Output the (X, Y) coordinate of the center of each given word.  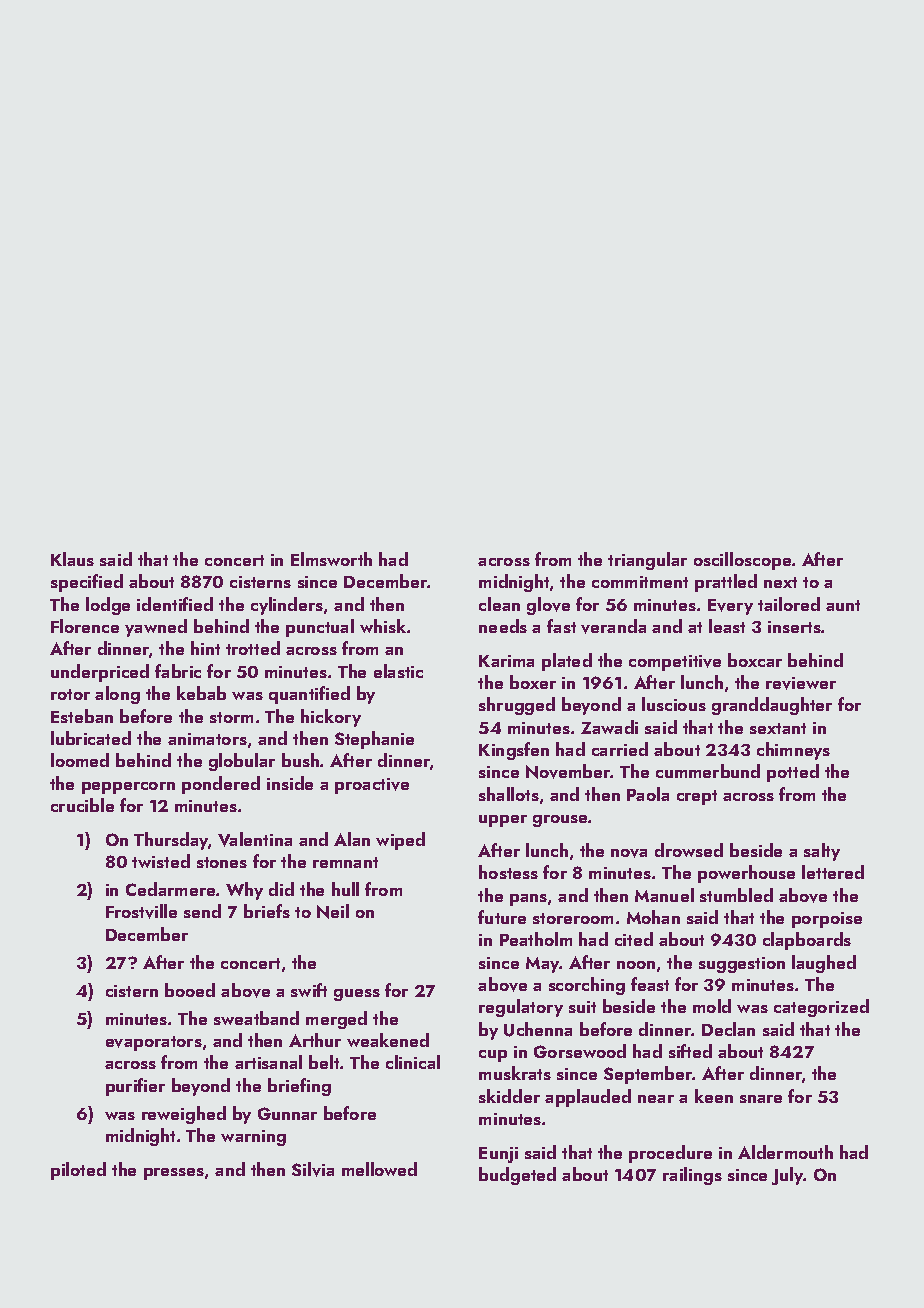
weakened (388, 1040)
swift (309, 990)
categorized (821, 1008)
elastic (398, 671)
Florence (85, 626)
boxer (533, 682)
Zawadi (609, 727)
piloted (78, 1171)
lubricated (91, 738)
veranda (613, 626)
